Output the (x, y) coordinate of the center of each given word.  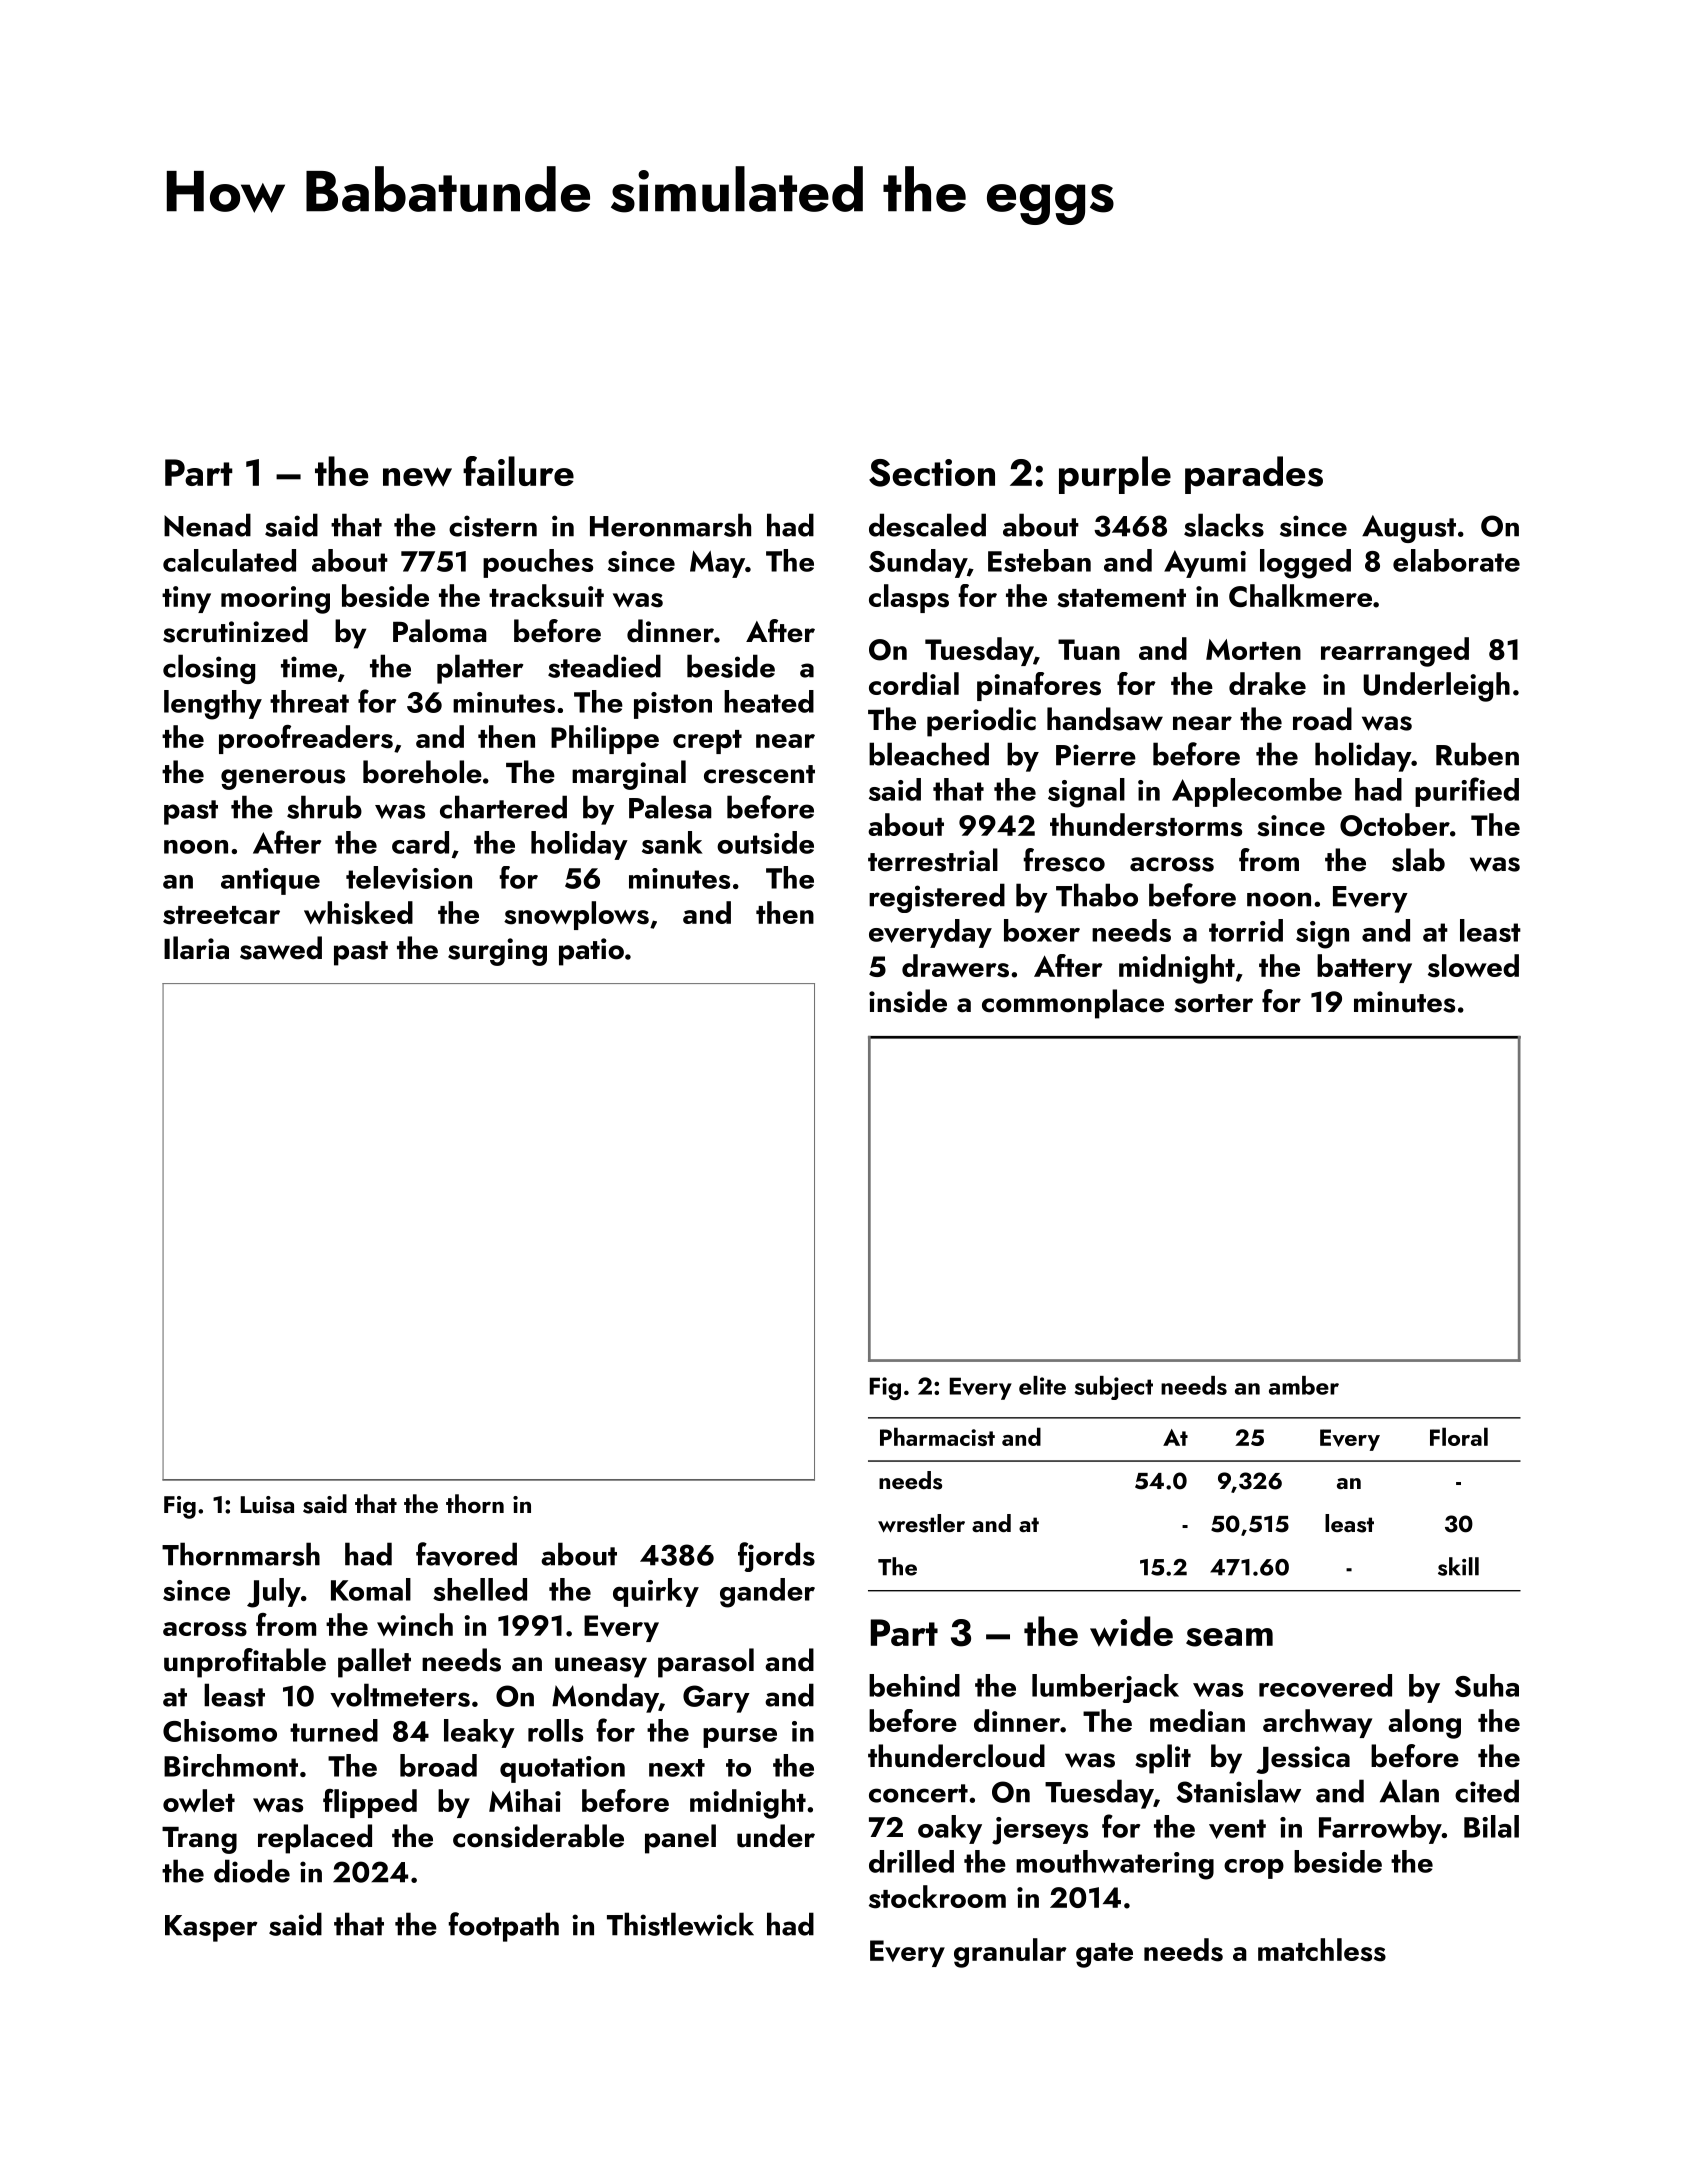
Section (932, 473)
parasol (706, 1663)
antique (270, 881)
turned (334, 1730)
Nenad (207, 525)
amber (1304, 1385)
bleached (929, 754)
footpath (504, 1927)
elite (1042, 1385)
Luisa (267, 1505)
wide (1131, 1631)
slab (1418, 860)
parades (1254, 475)
